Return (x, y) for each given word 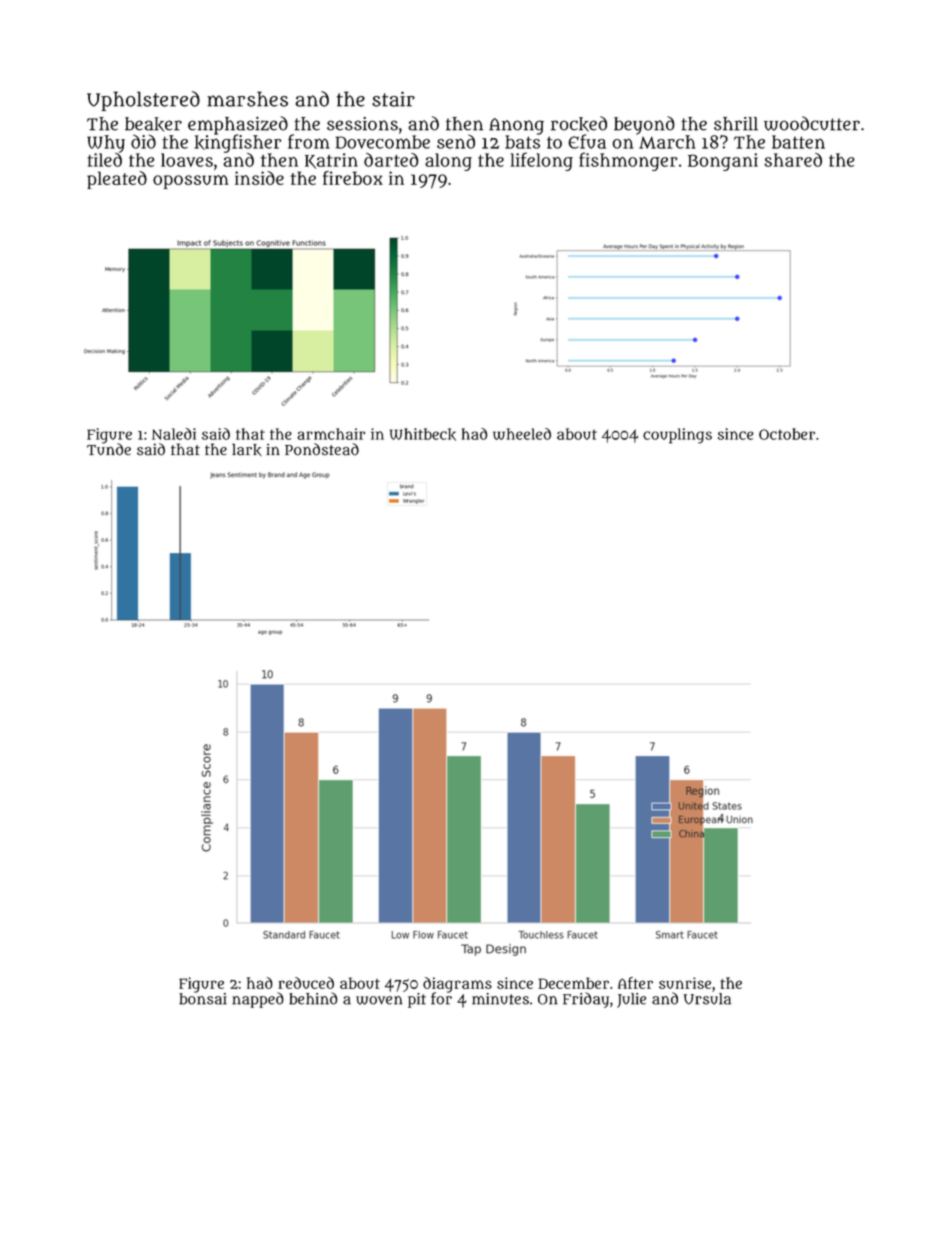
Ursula (707, 999)
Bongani (723, 162)
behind (313, 998)
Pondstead (322, 449)
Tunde (109, 449)
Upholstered (143, 101)
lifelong (542, 161)
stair (393, 99)
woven (379, 1000)
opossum (191, 182)
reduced (306, 983)
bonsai (203, 999)
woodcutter (812, 123)
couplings (677, 436)
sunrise (685, 983)
